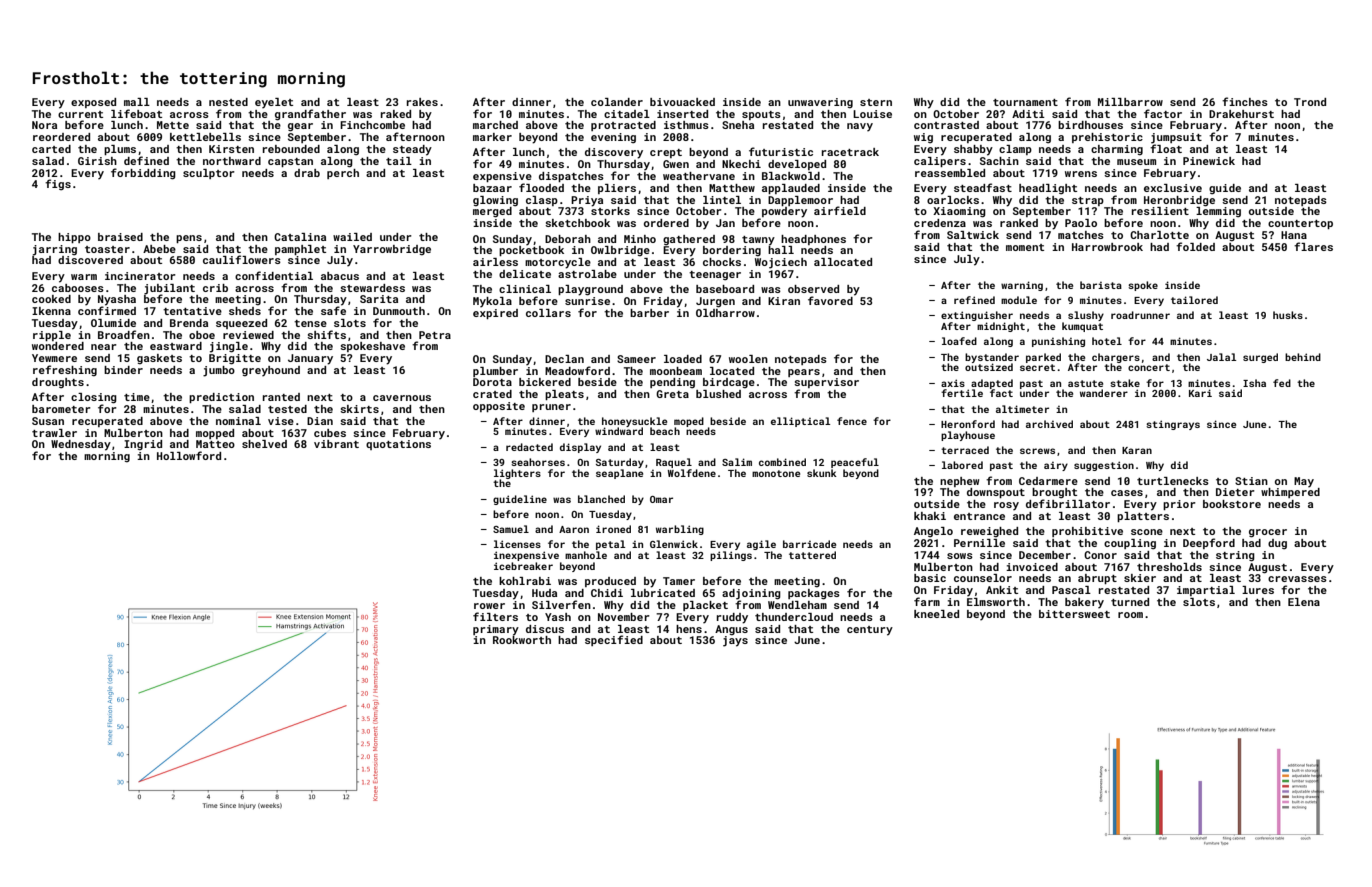 The width and height of the page is (1372, 887). Describe the element at coordinates (209, 174) in the page. I see `sculptor` at that location.
